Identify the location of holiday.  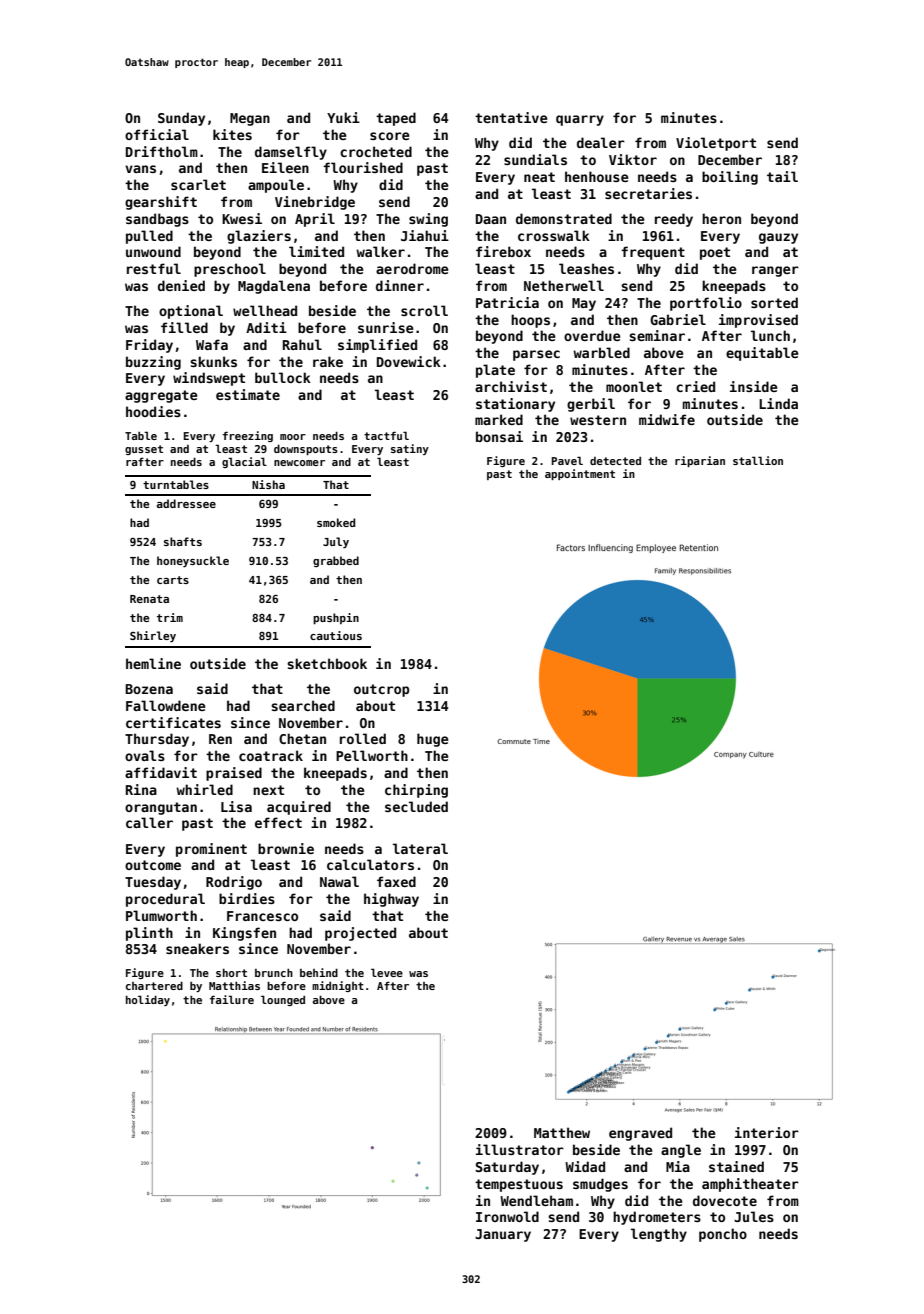
(148, 1000).
